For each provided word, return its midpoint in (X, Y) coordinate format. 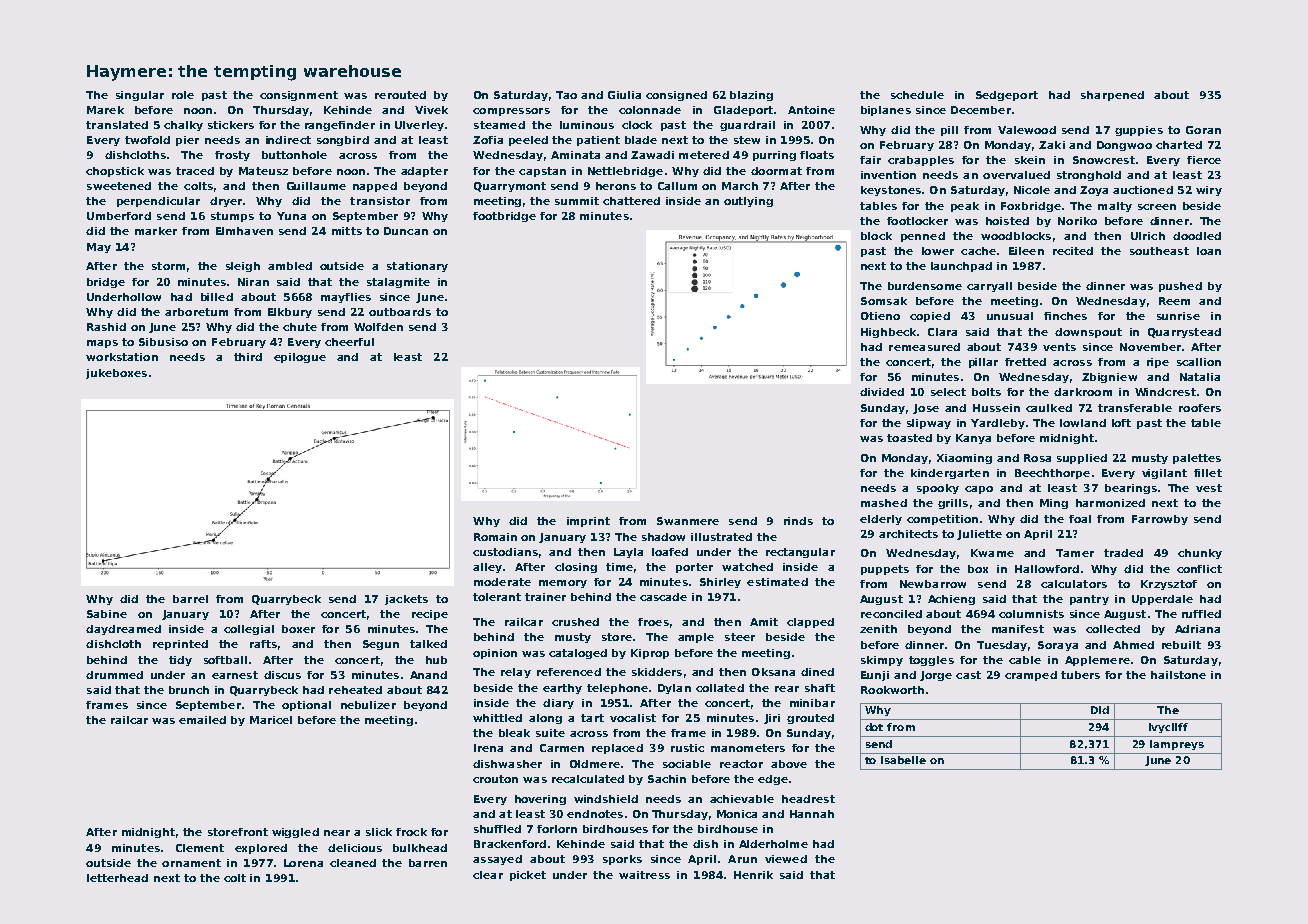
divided (882, 392)
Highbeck (888, 333)
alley (487, 568)
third (248, 357)
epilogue (300, 358)
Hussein (996, 408)
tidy (180, 661)
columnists (1031, 614)
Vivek (431, 110)
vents (1059, 347)
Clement (200, 848)
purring (774, 156)
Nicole (1032, 190)
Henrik (753, 875)
